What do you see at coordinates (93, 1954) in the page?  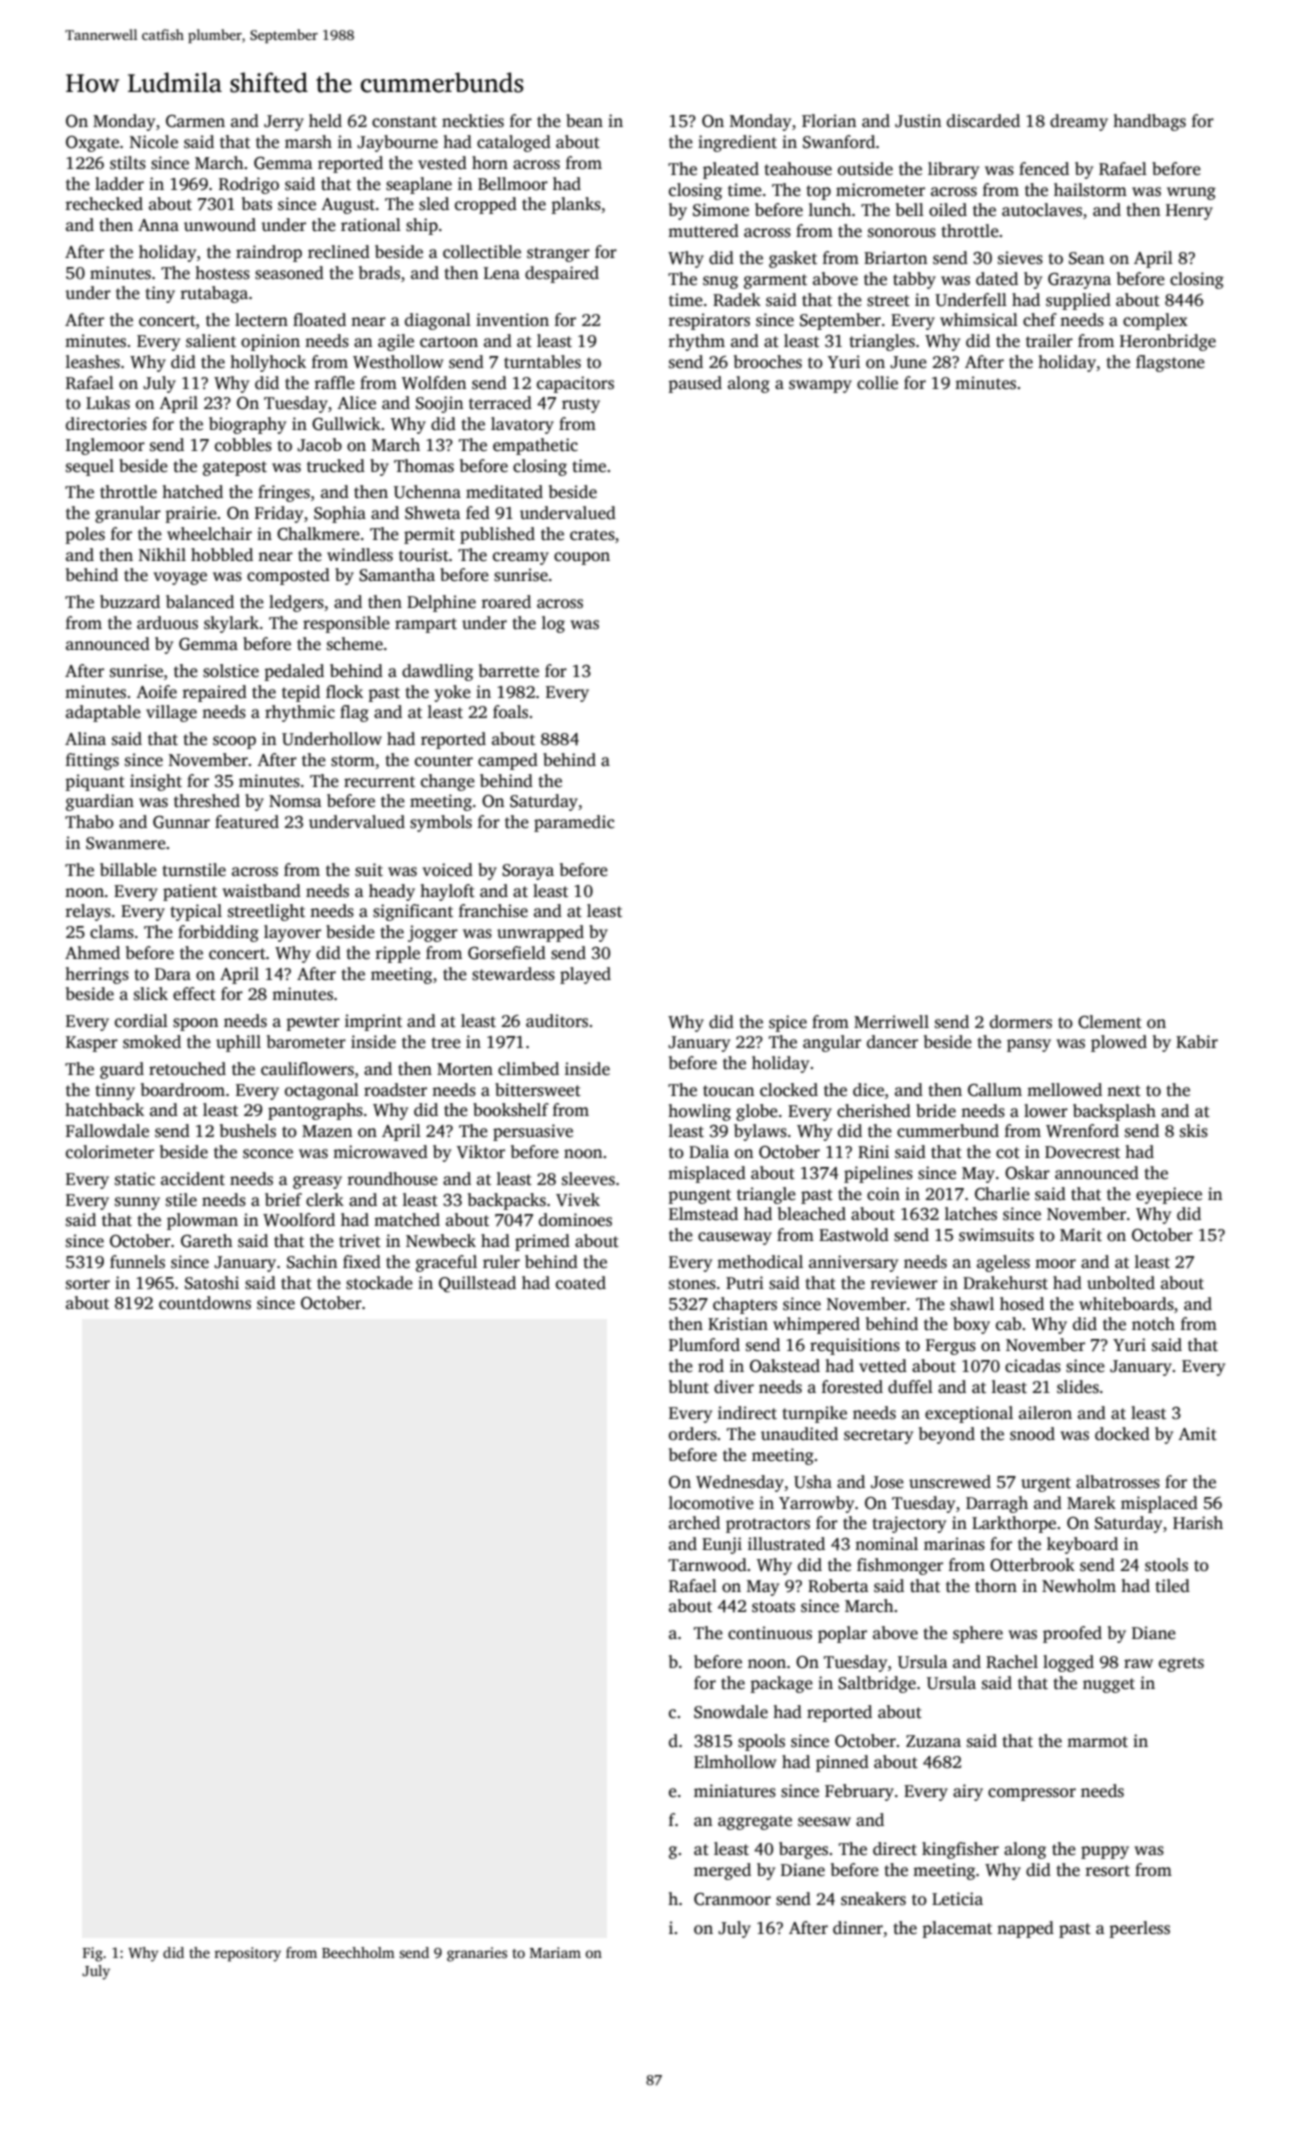 I see `Fig` at bounding box center [93, 1954].
